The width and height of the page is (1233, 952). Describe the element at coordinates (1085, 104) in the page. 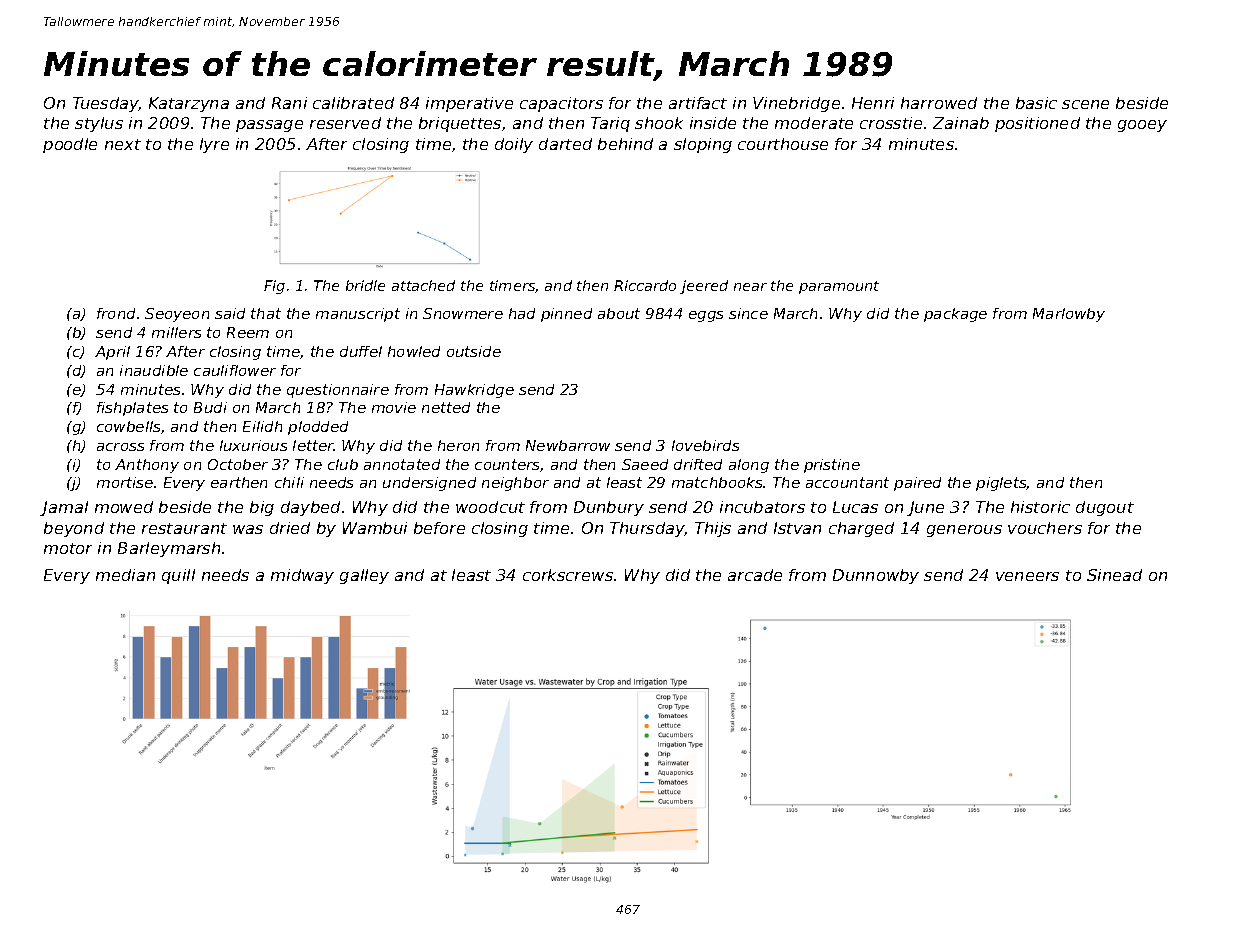

I see `scene` at that location.
